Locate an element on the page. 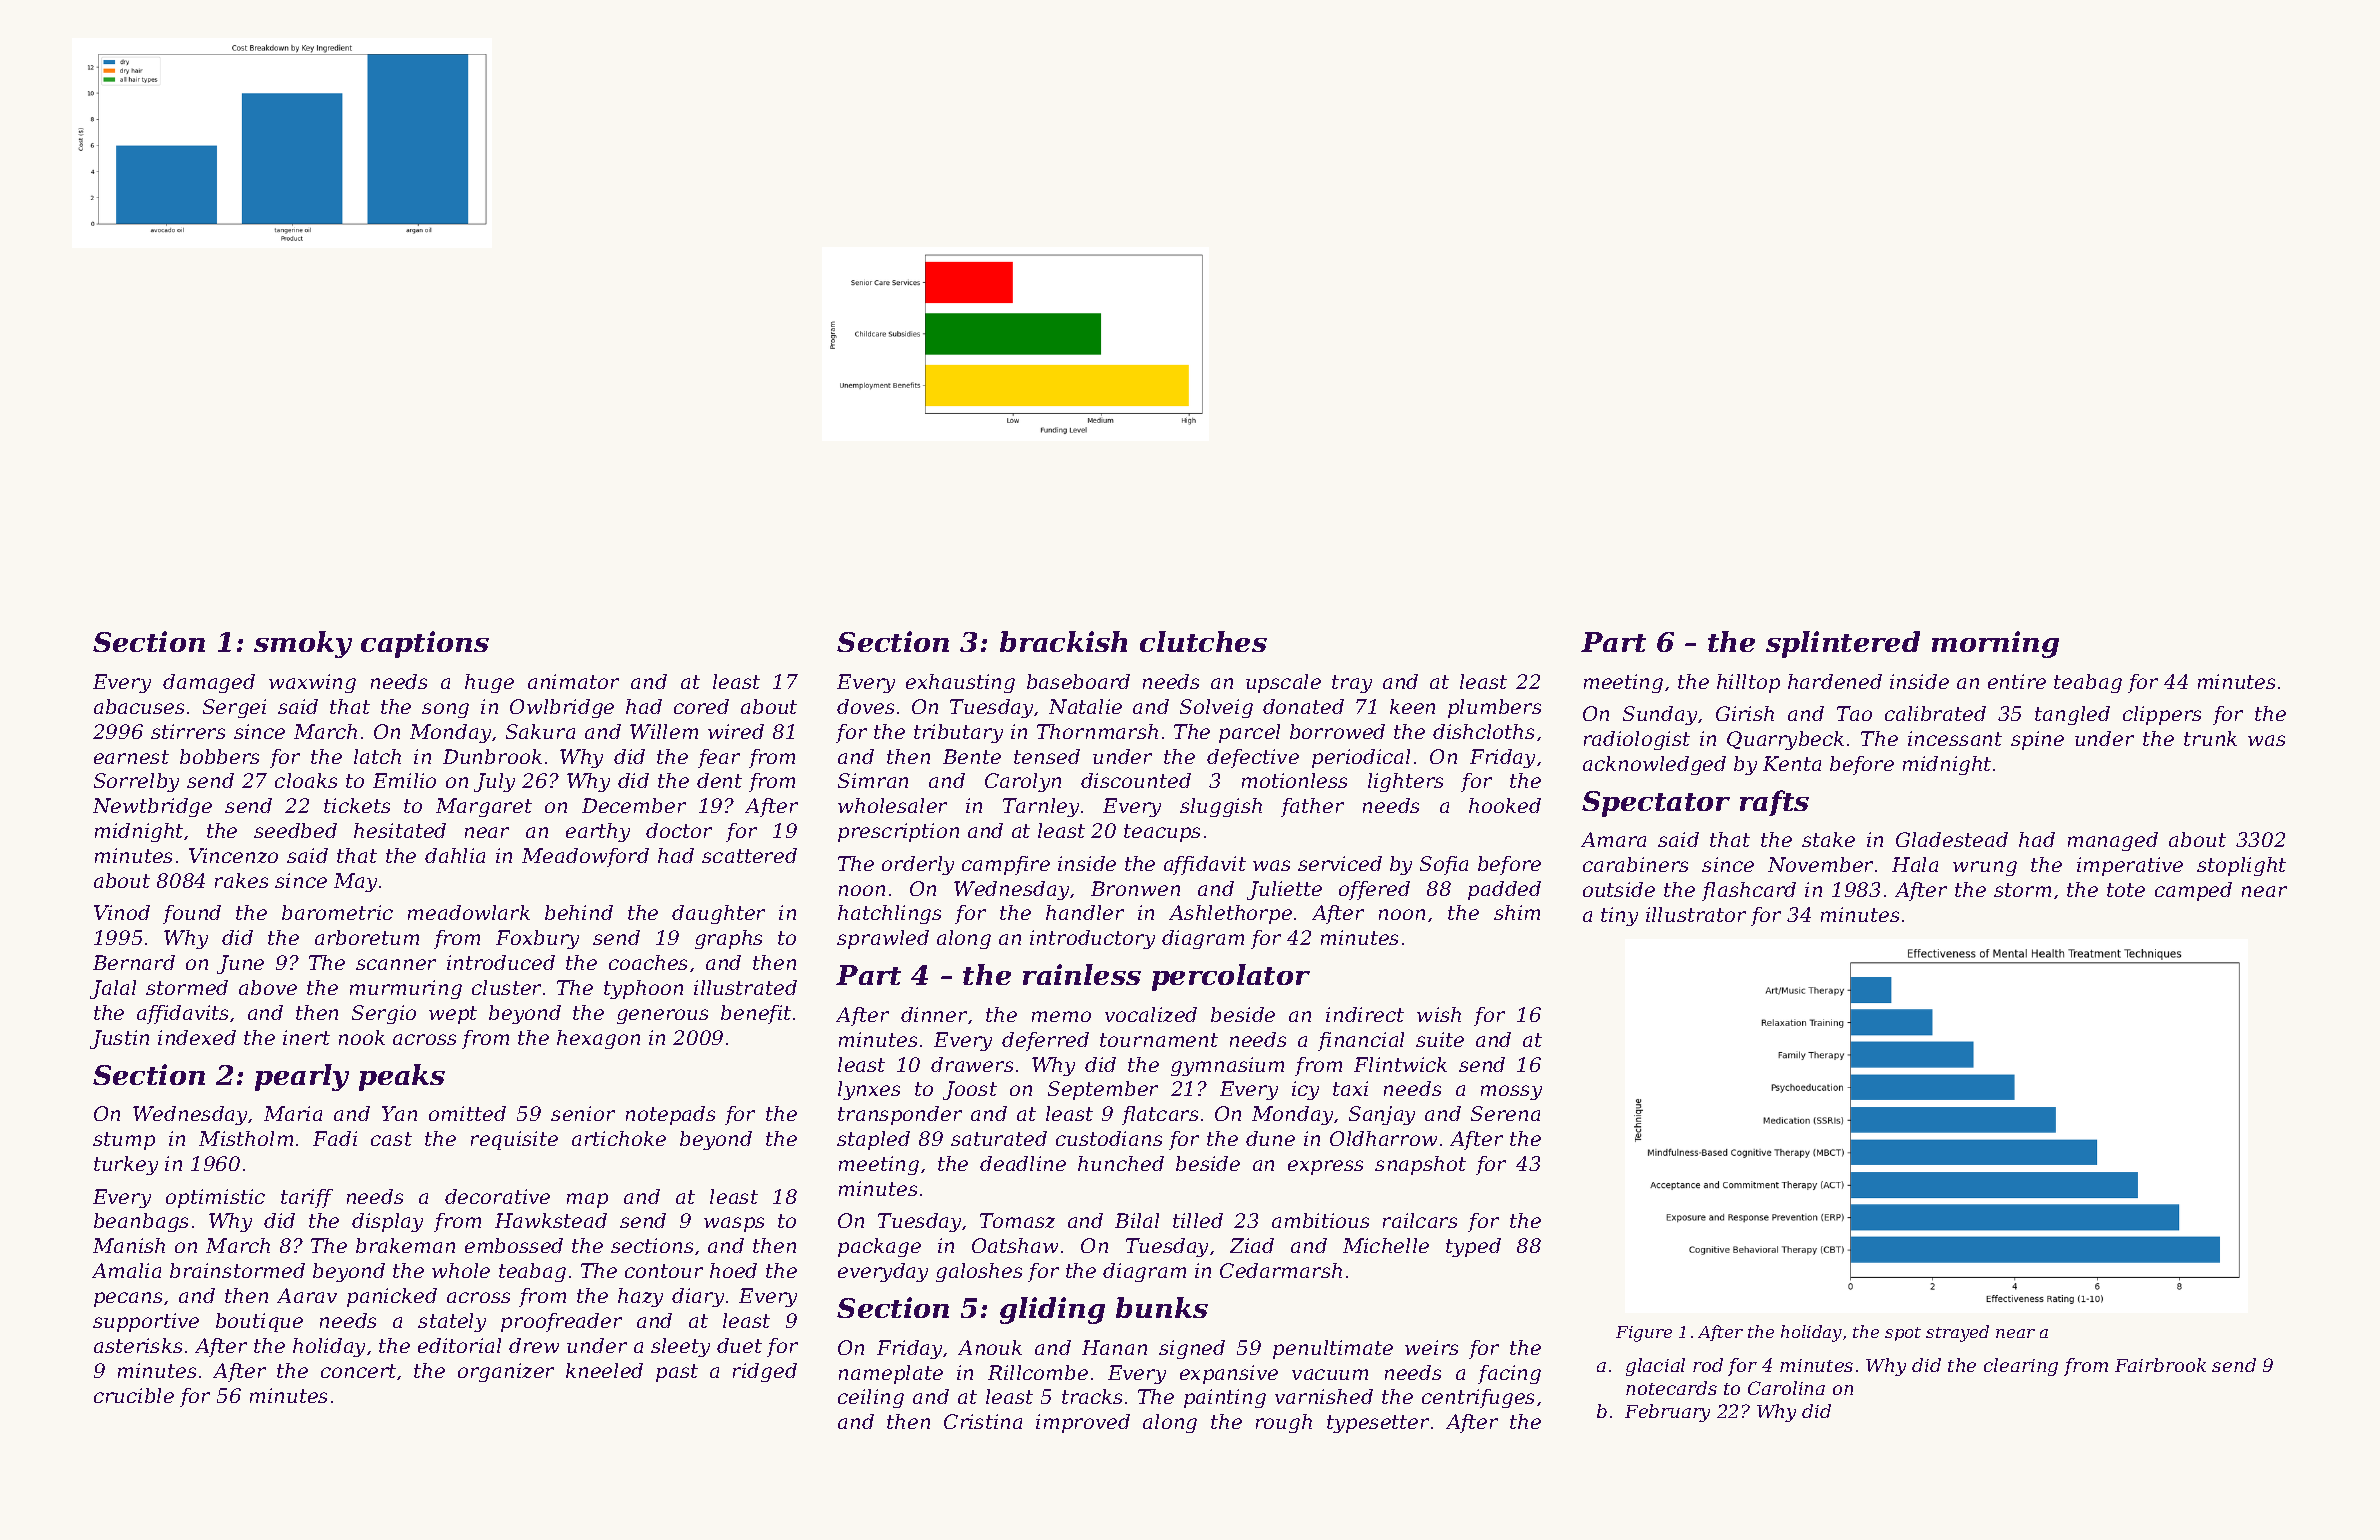 The height and width of the page is (1540, 2380). smoky is located at coordinates (303, 644).
